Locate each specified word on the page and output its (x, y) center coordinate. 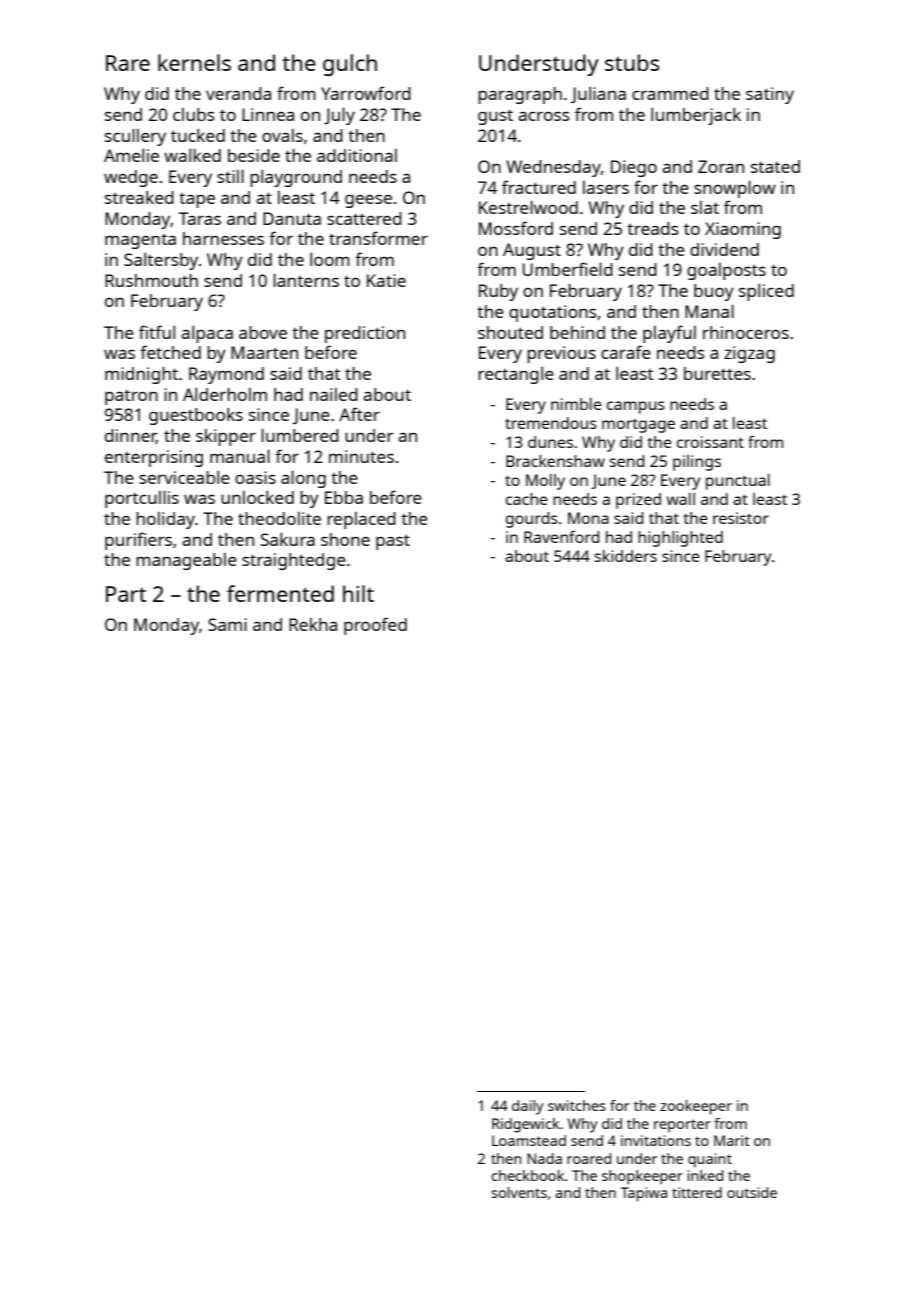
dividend (724, 249)
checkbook (527, 1175)
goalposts (726, 271)
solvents (519, 1192)
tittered (697, 1192)
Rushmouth (151, 280)
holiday (165, 520)
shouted (510, 332)
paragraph (520, 95)
